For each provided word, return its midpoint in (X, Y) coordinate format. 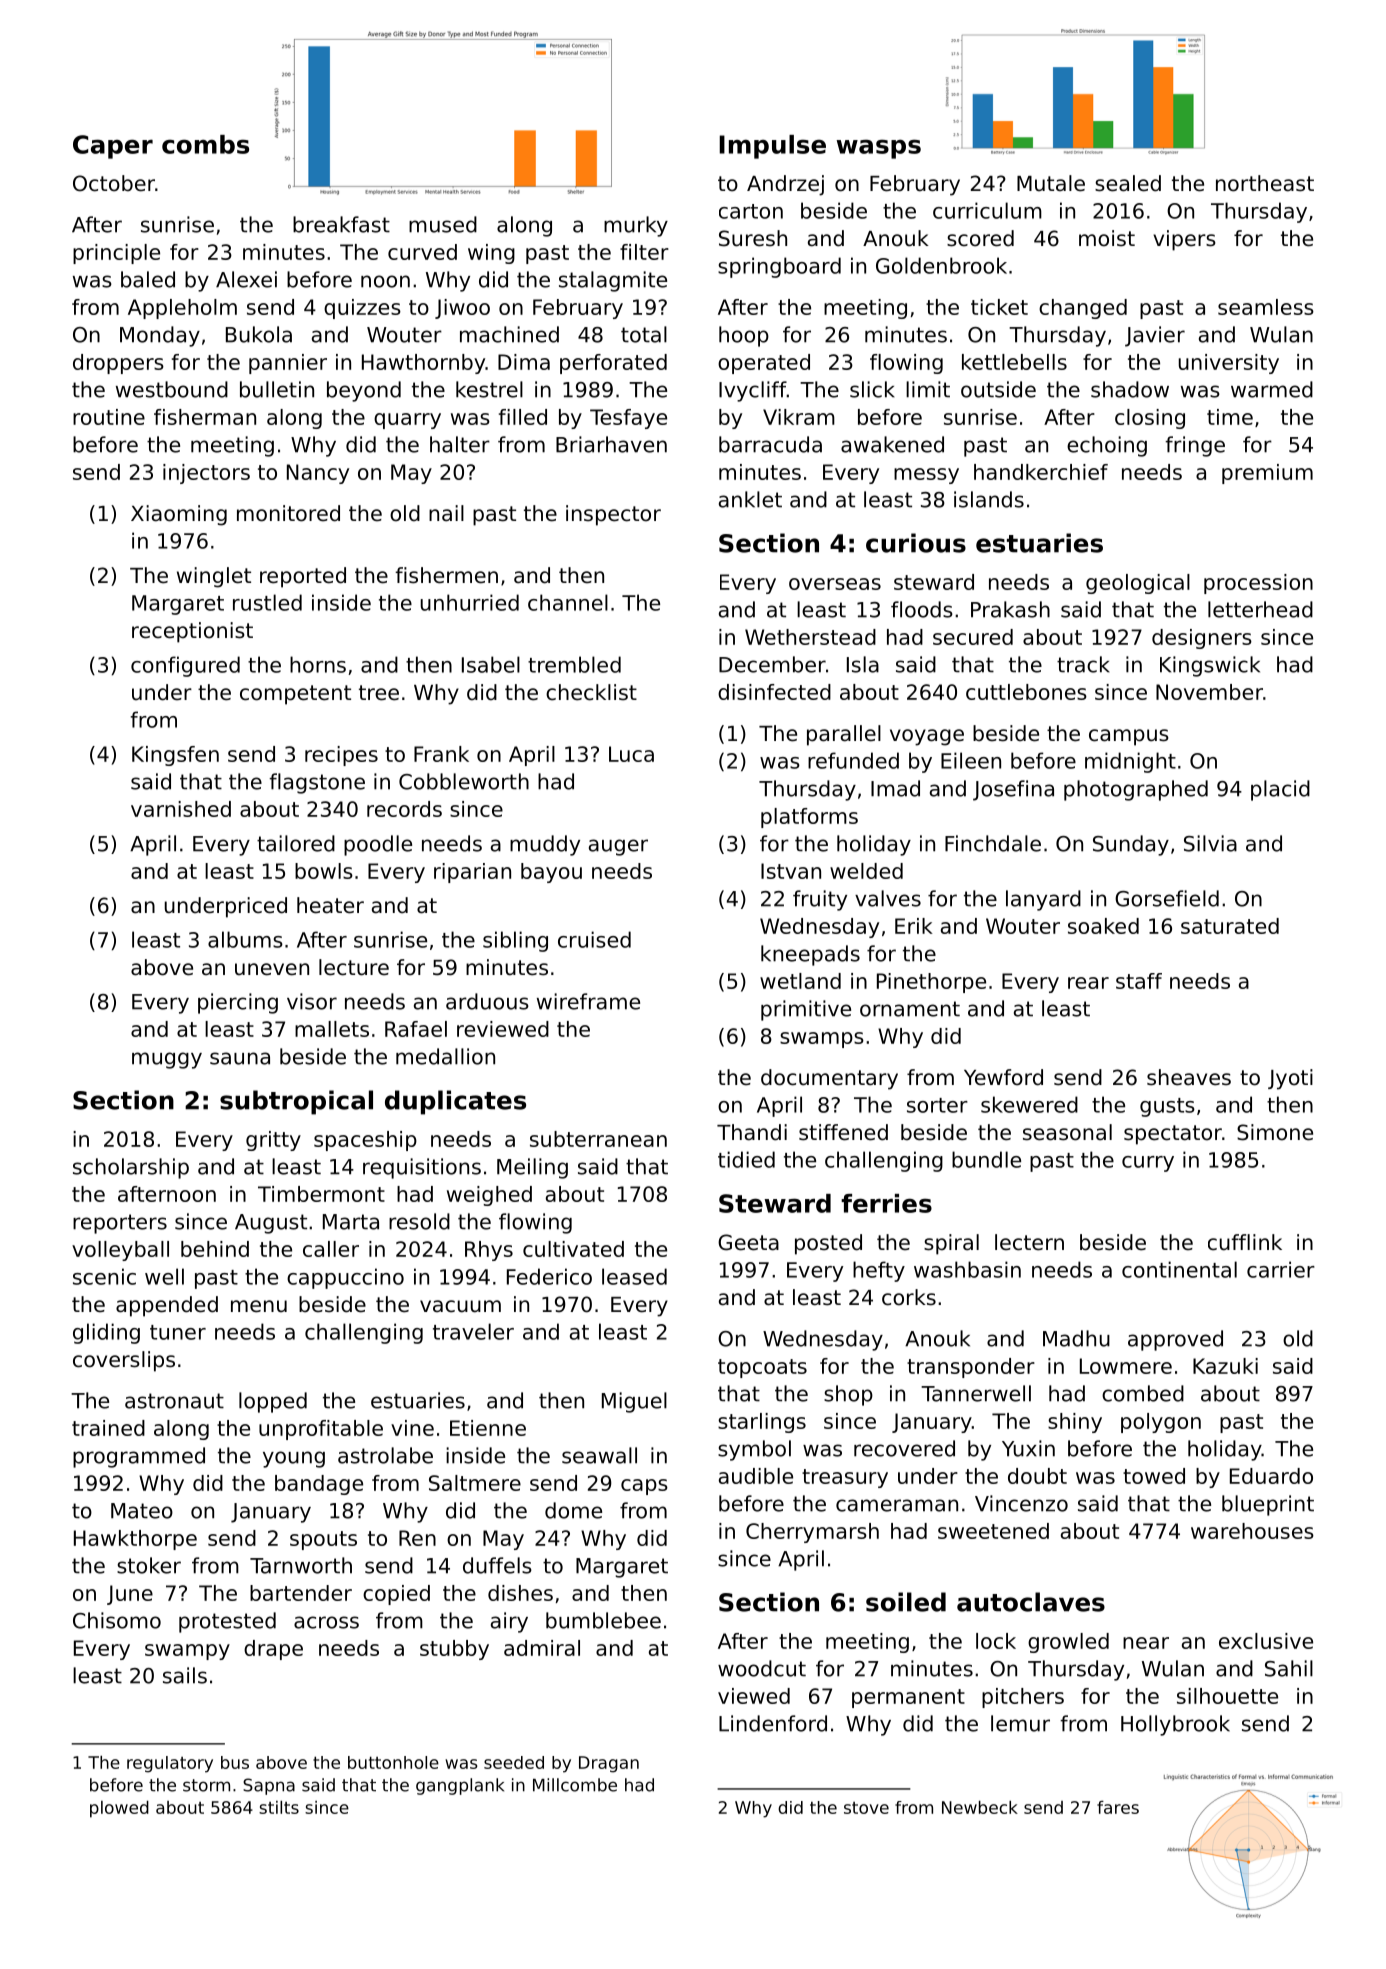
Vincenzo (1021, 1503)
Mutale (1051, 183)
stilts (279, 1807)
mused (443, 224)
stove (866, 1808)
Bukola (259, 334)
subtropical (296, 1102)
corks (909, 1297)
